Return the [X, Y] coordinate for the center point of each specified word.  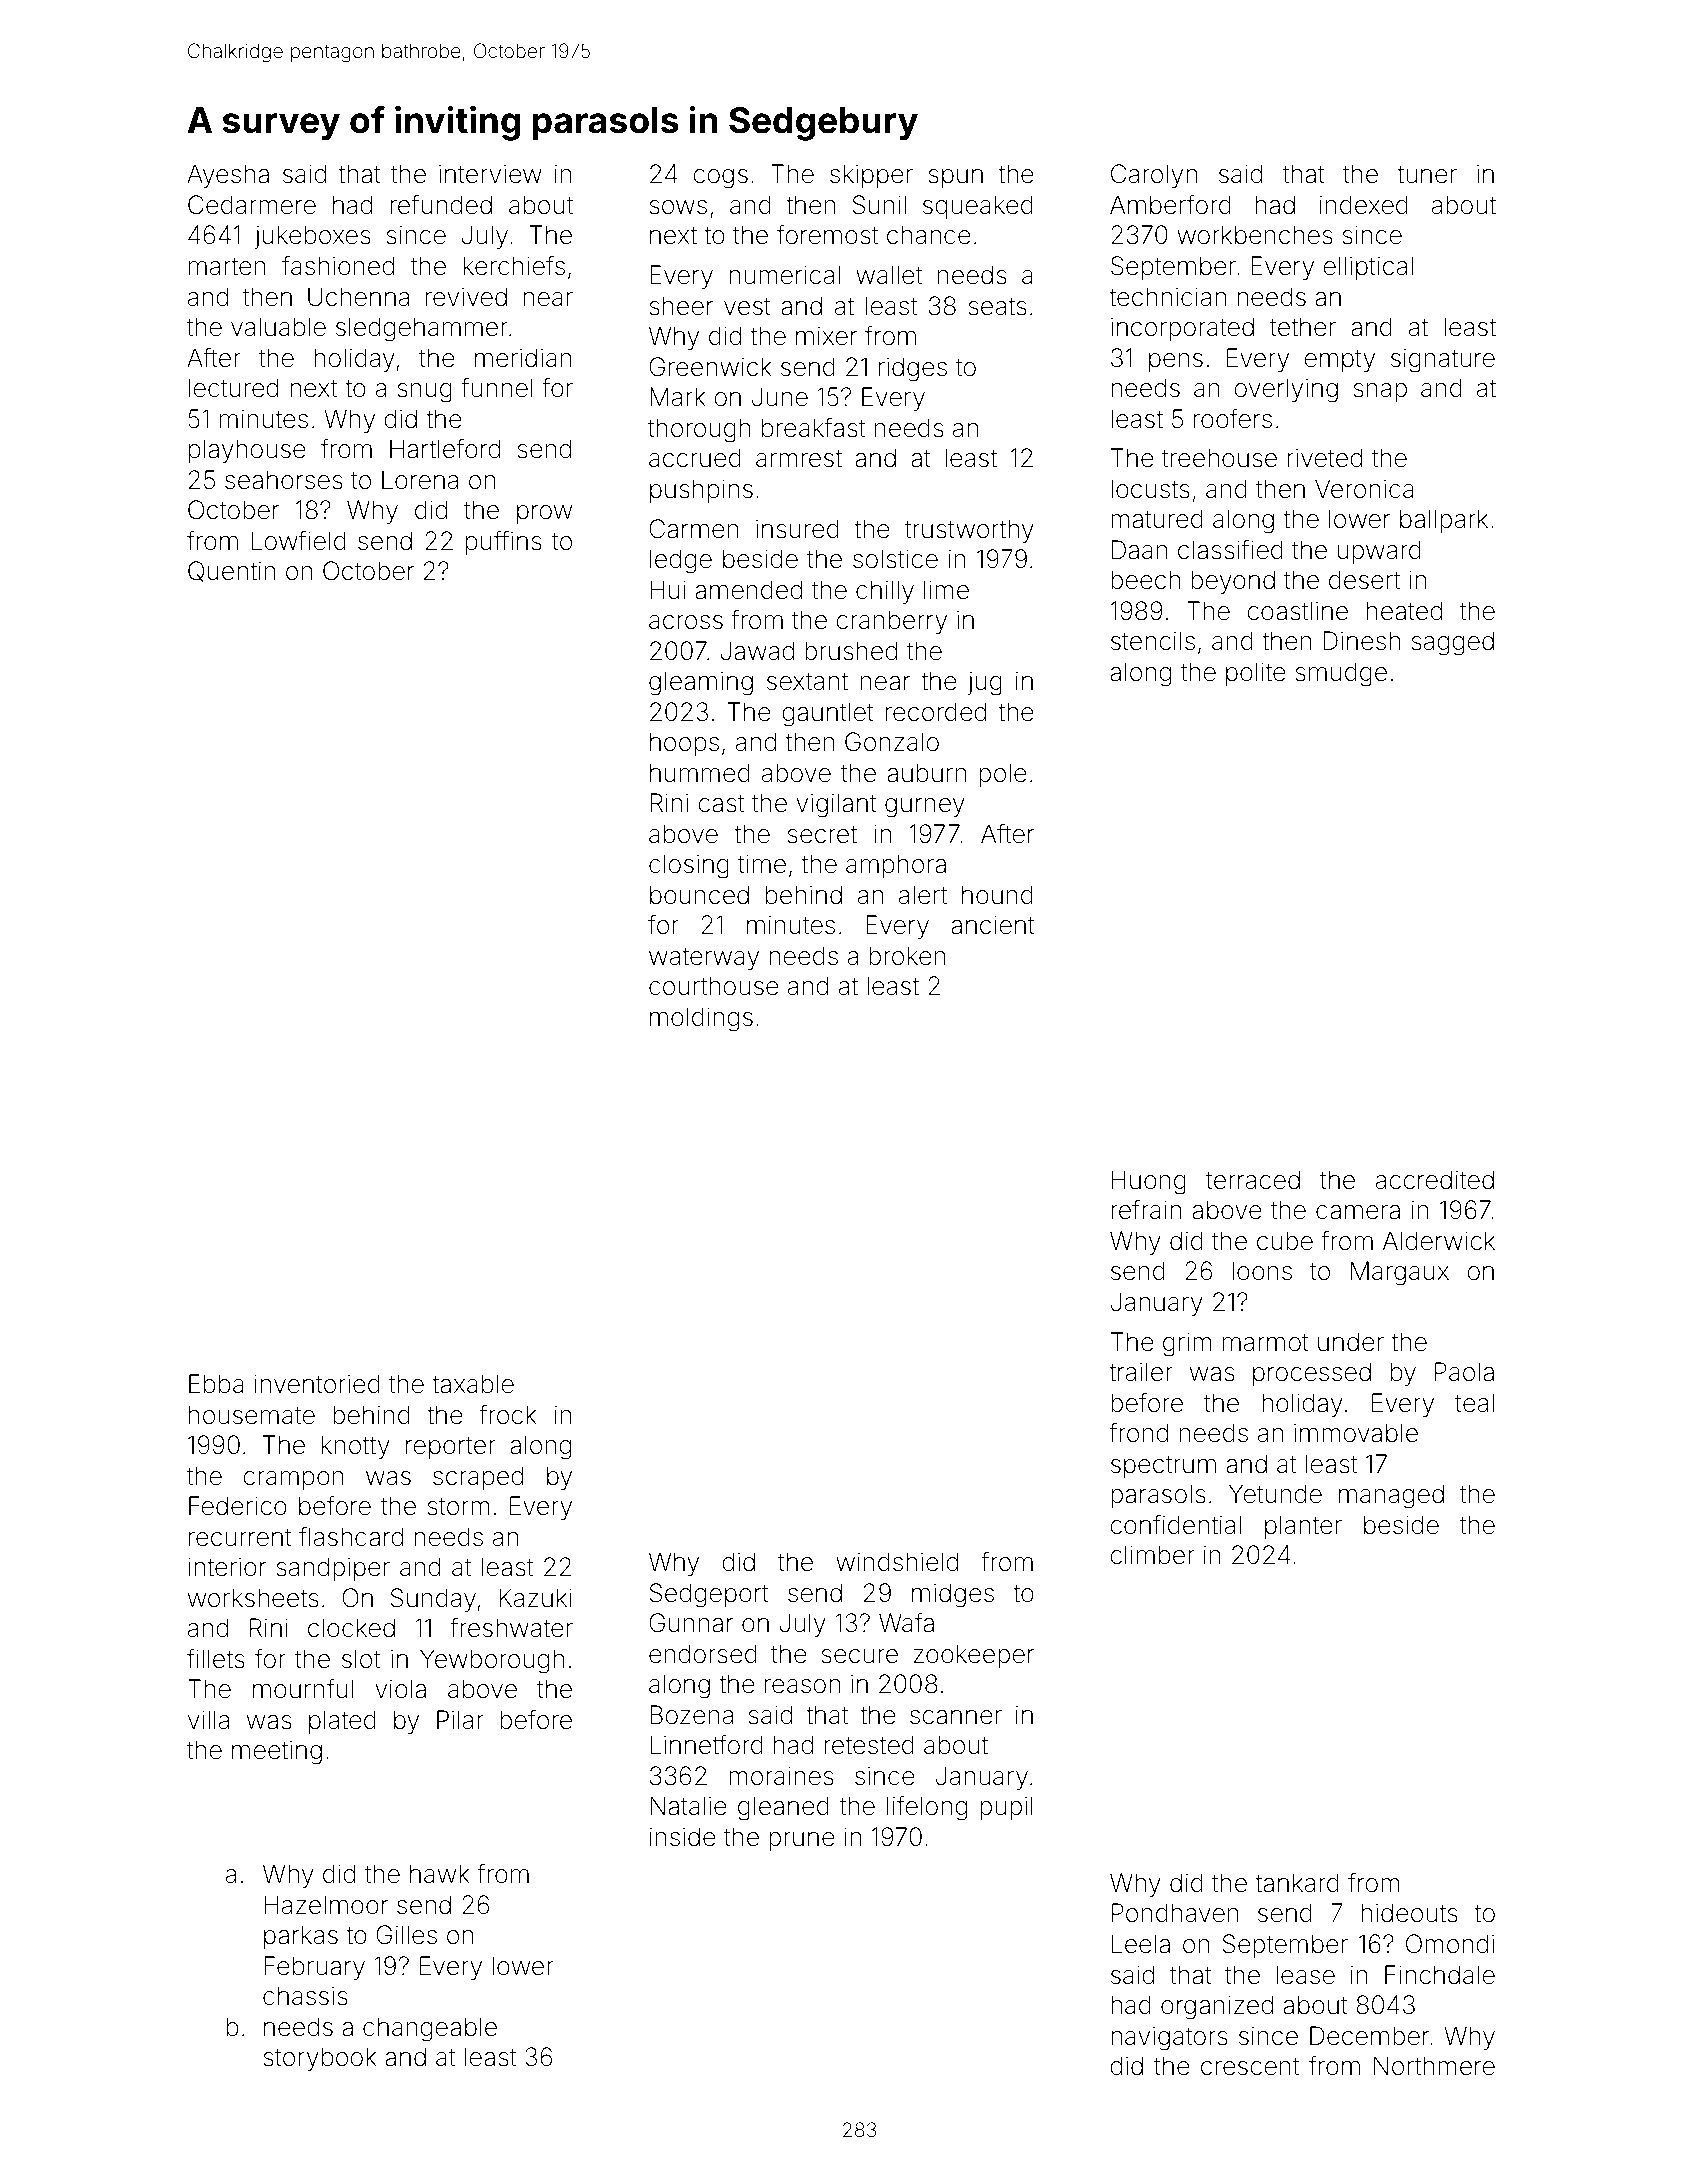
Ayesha [228, 176]
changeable [430, 2029]
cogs [721, 179]
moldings [701, 1019]
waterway [704, 959]
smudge [1341, 674]
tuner [1427, 175]
